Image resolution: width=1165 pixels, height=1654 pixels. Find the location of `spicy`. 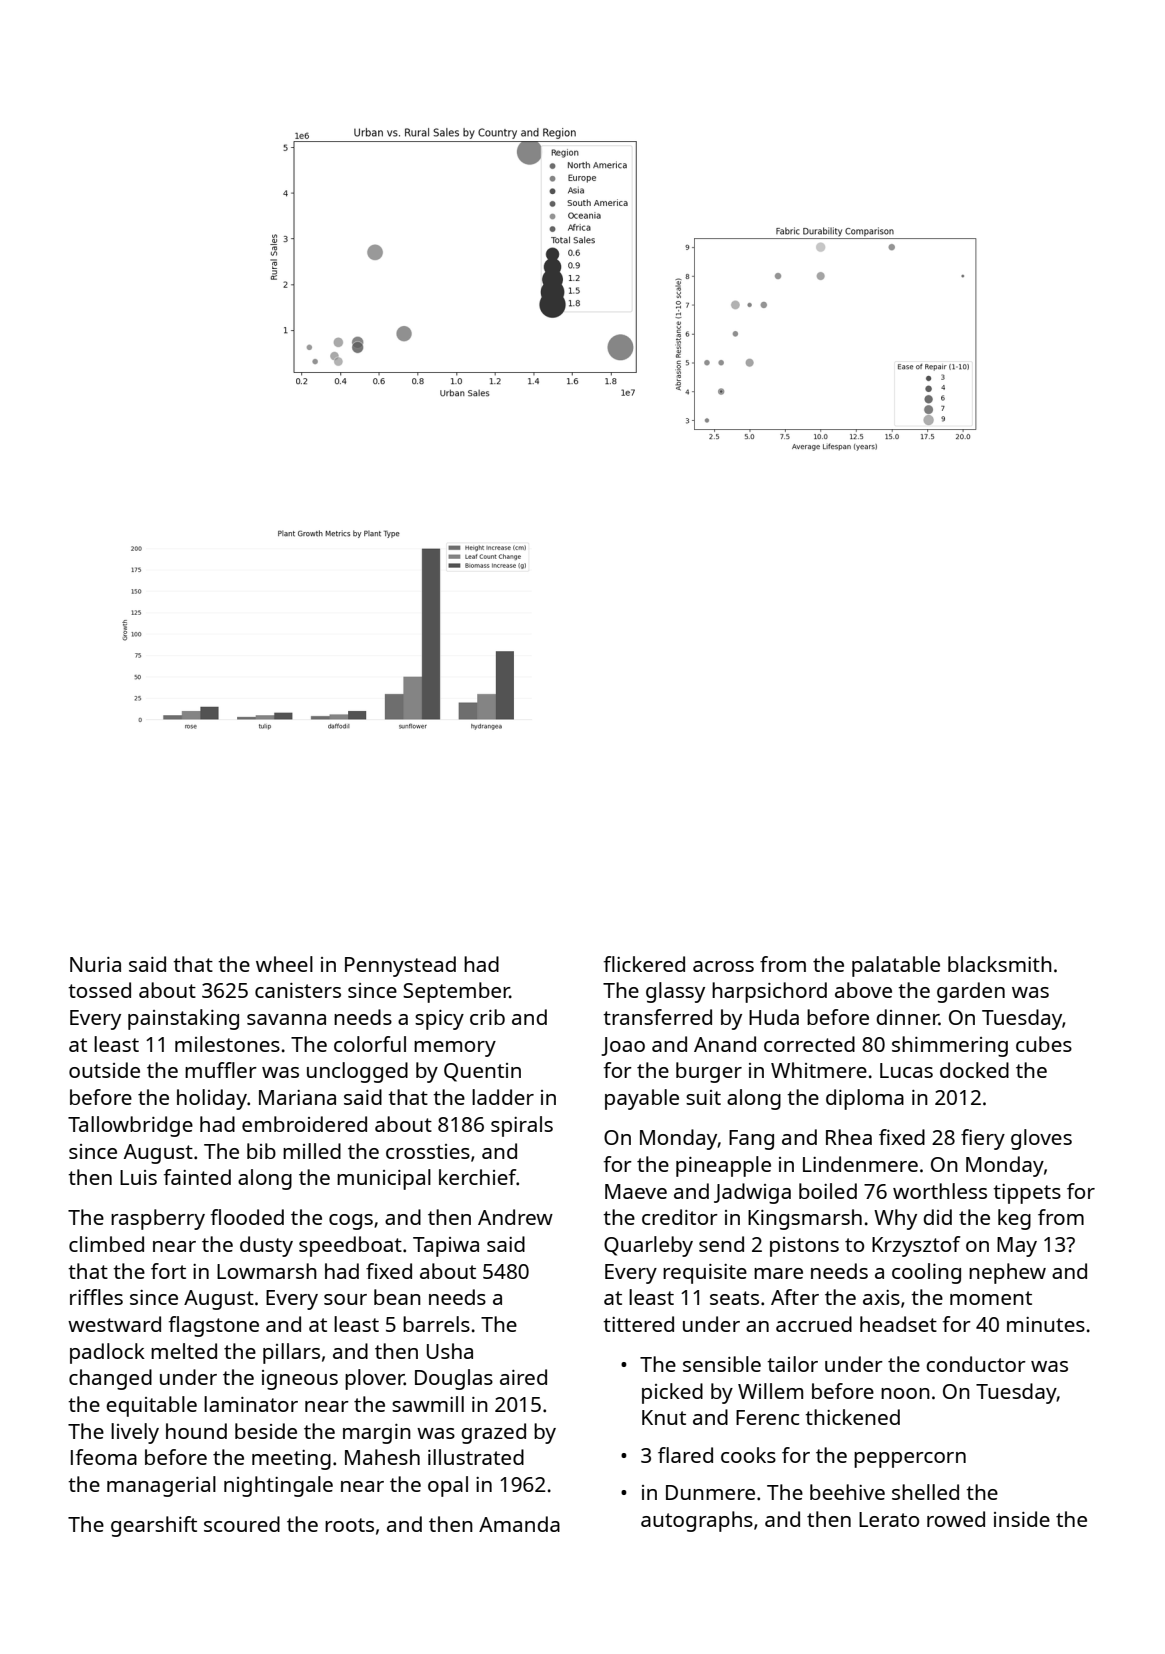

spicy is located at coordinates (439, 1020).
